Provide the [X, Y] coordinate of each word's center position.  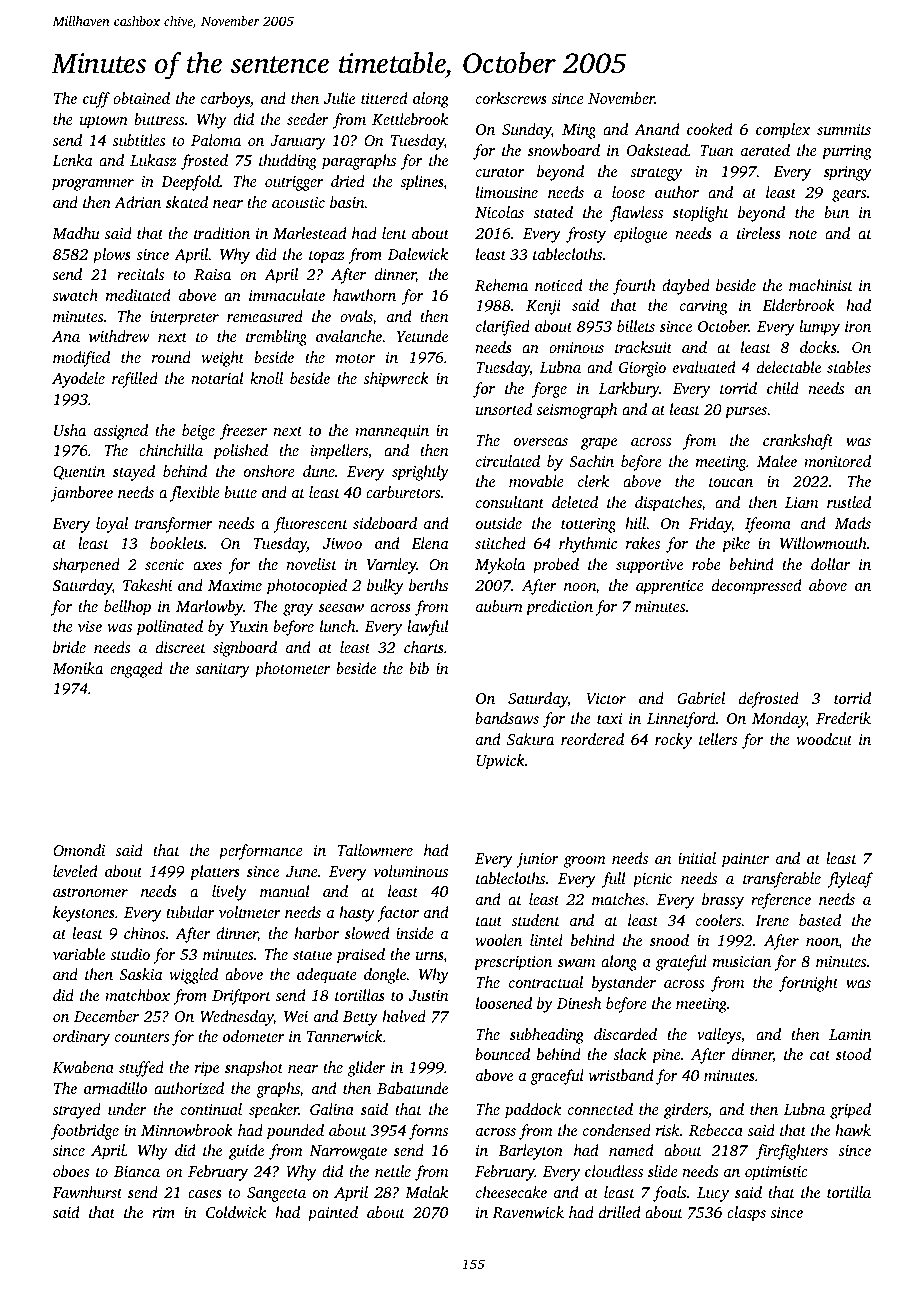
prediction [559, 608]
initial [697, 858]
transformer [174, 525]
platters [215, 873]
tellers [718, 739]
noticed [559, 285]
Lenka [72, 160]
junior [537, 860]
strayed [76, 1111]
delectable [789, 367]
